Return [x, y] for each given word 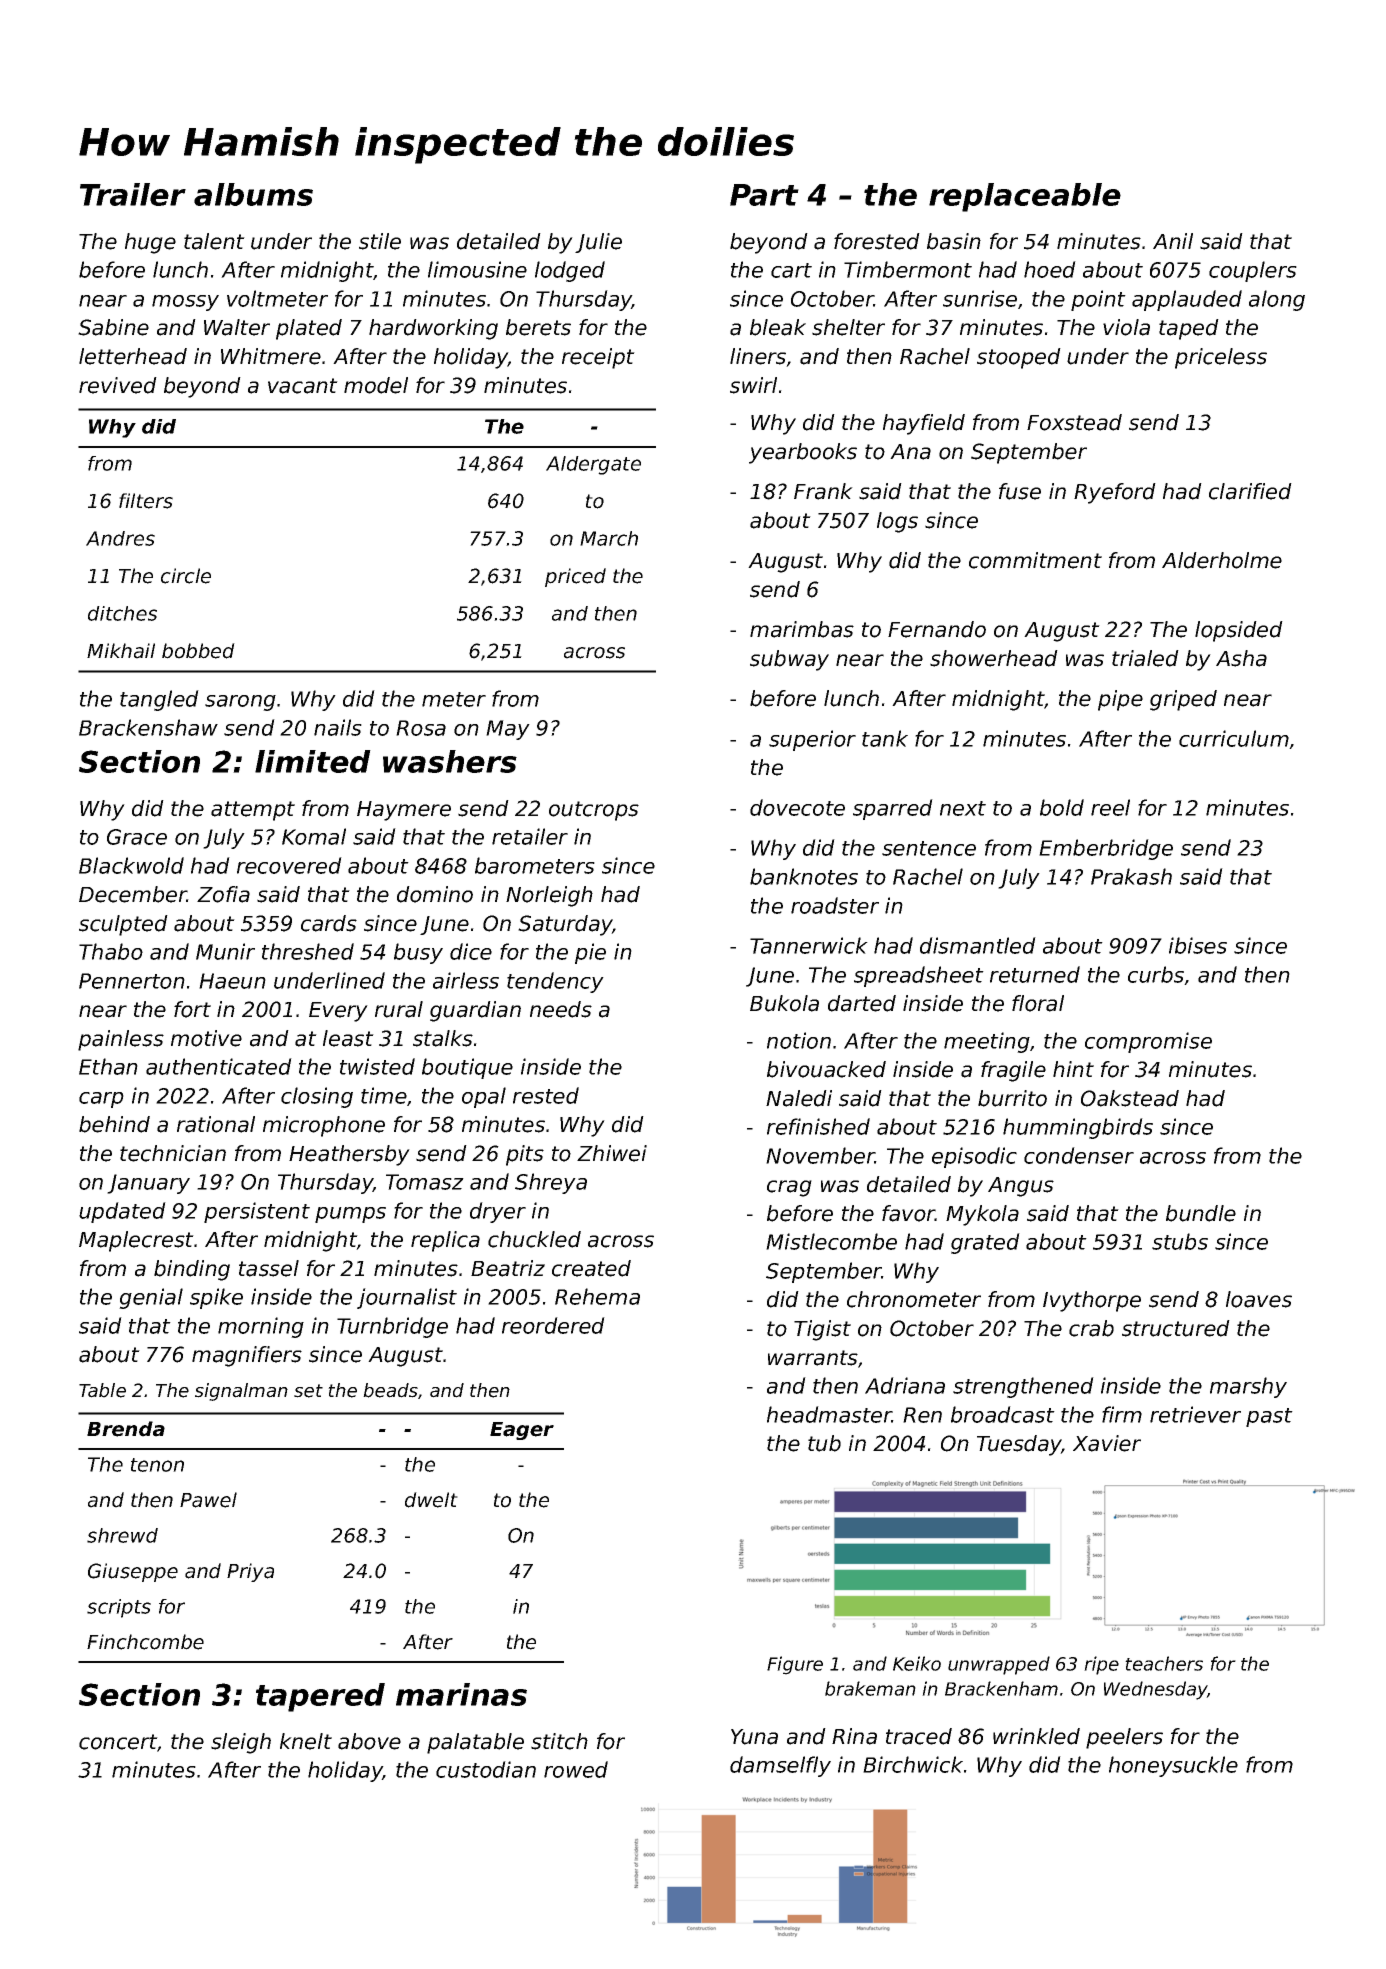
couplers [1253, 271]
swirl [753, 385]
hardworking [433, 329]
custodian [486, 1769]
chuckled [534, 1239]
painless [121, 1040]
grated [985, 1243]
